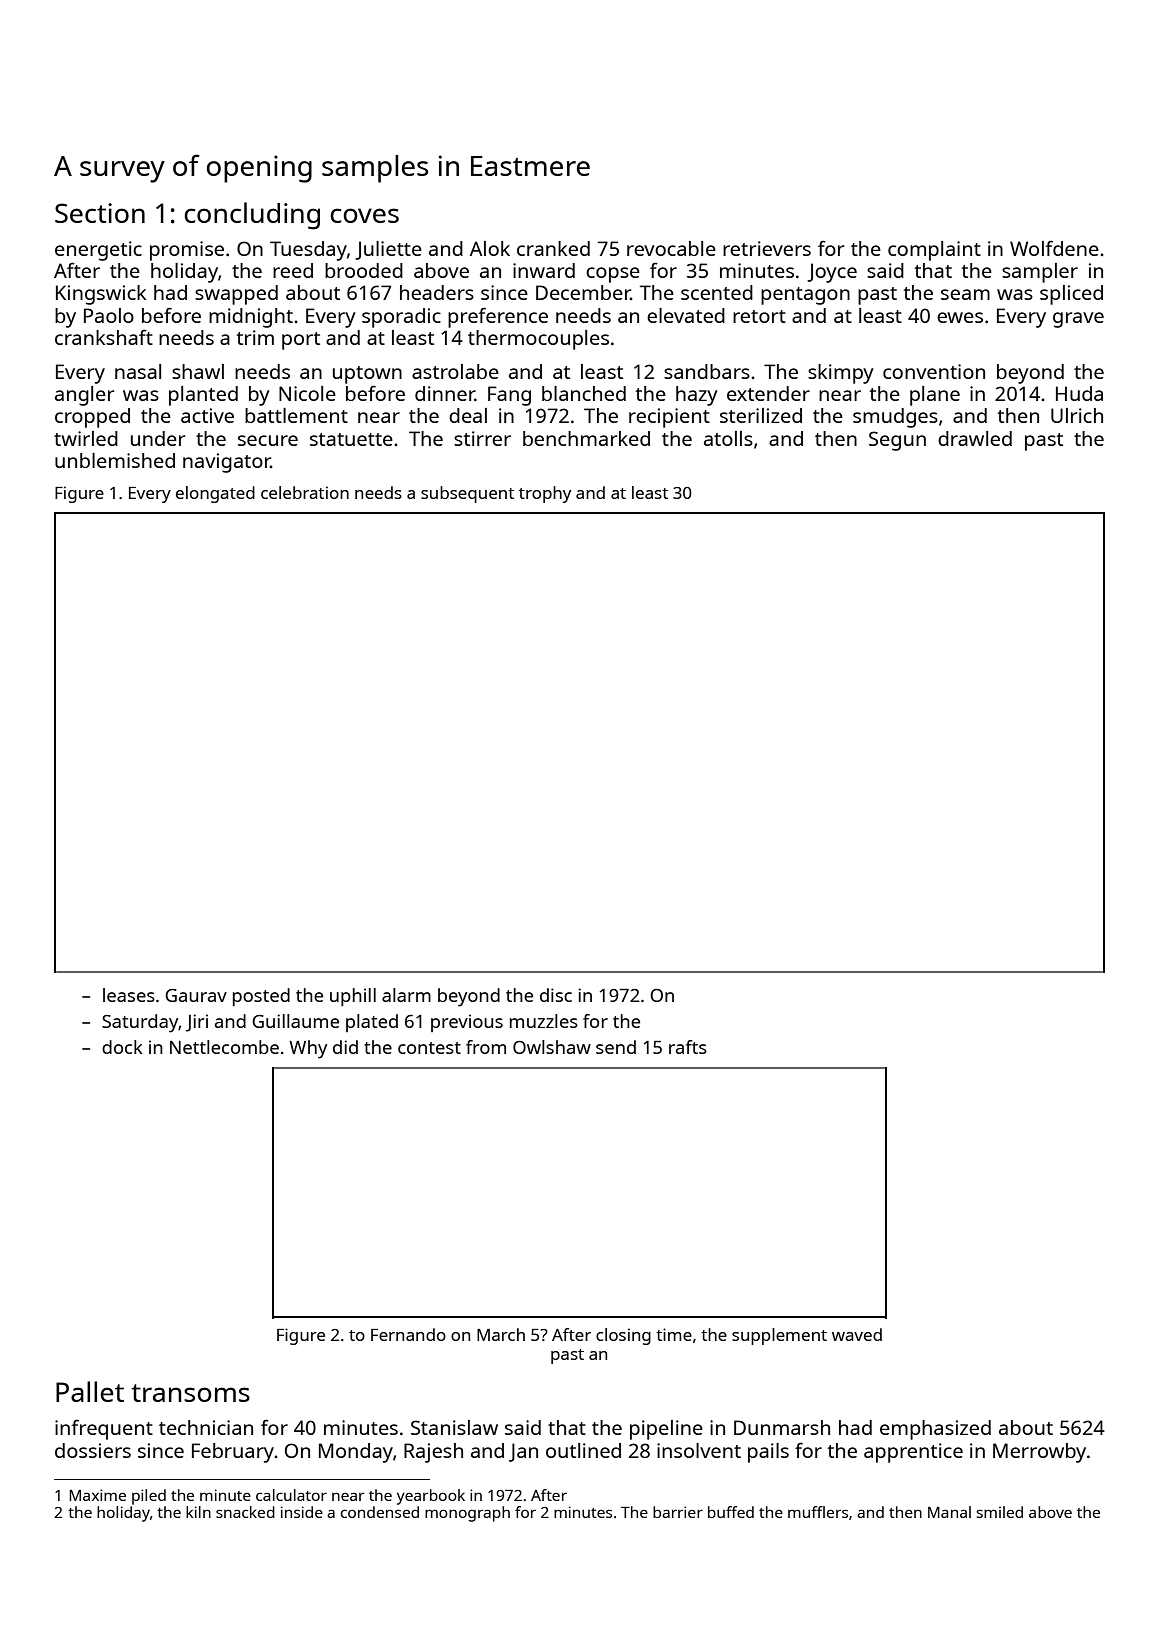 This screenshot has width=1159, height=1640. I want to click on revocable, so click(671, 248).
